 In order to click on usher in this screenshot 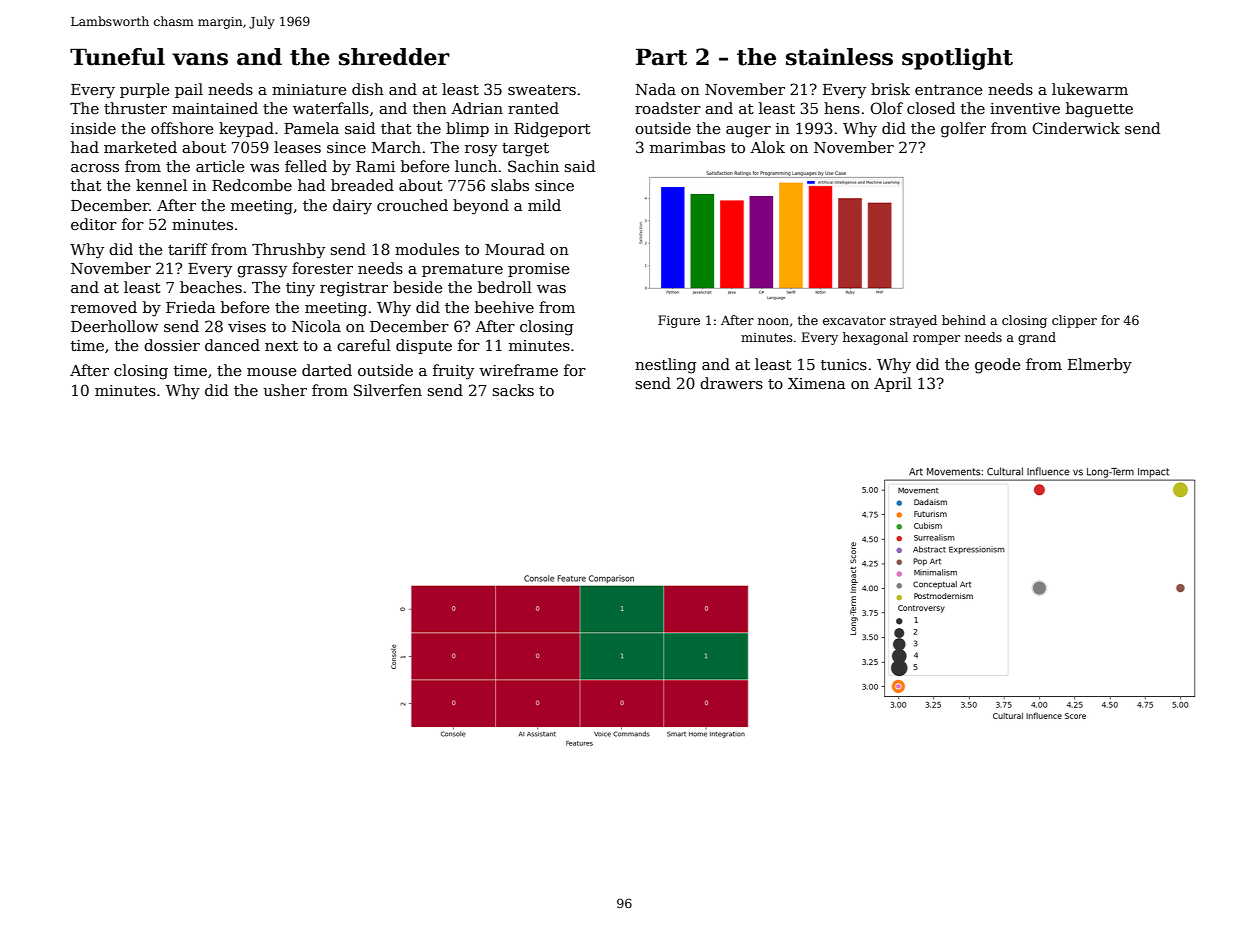, I will do `click(285, 390)`.
